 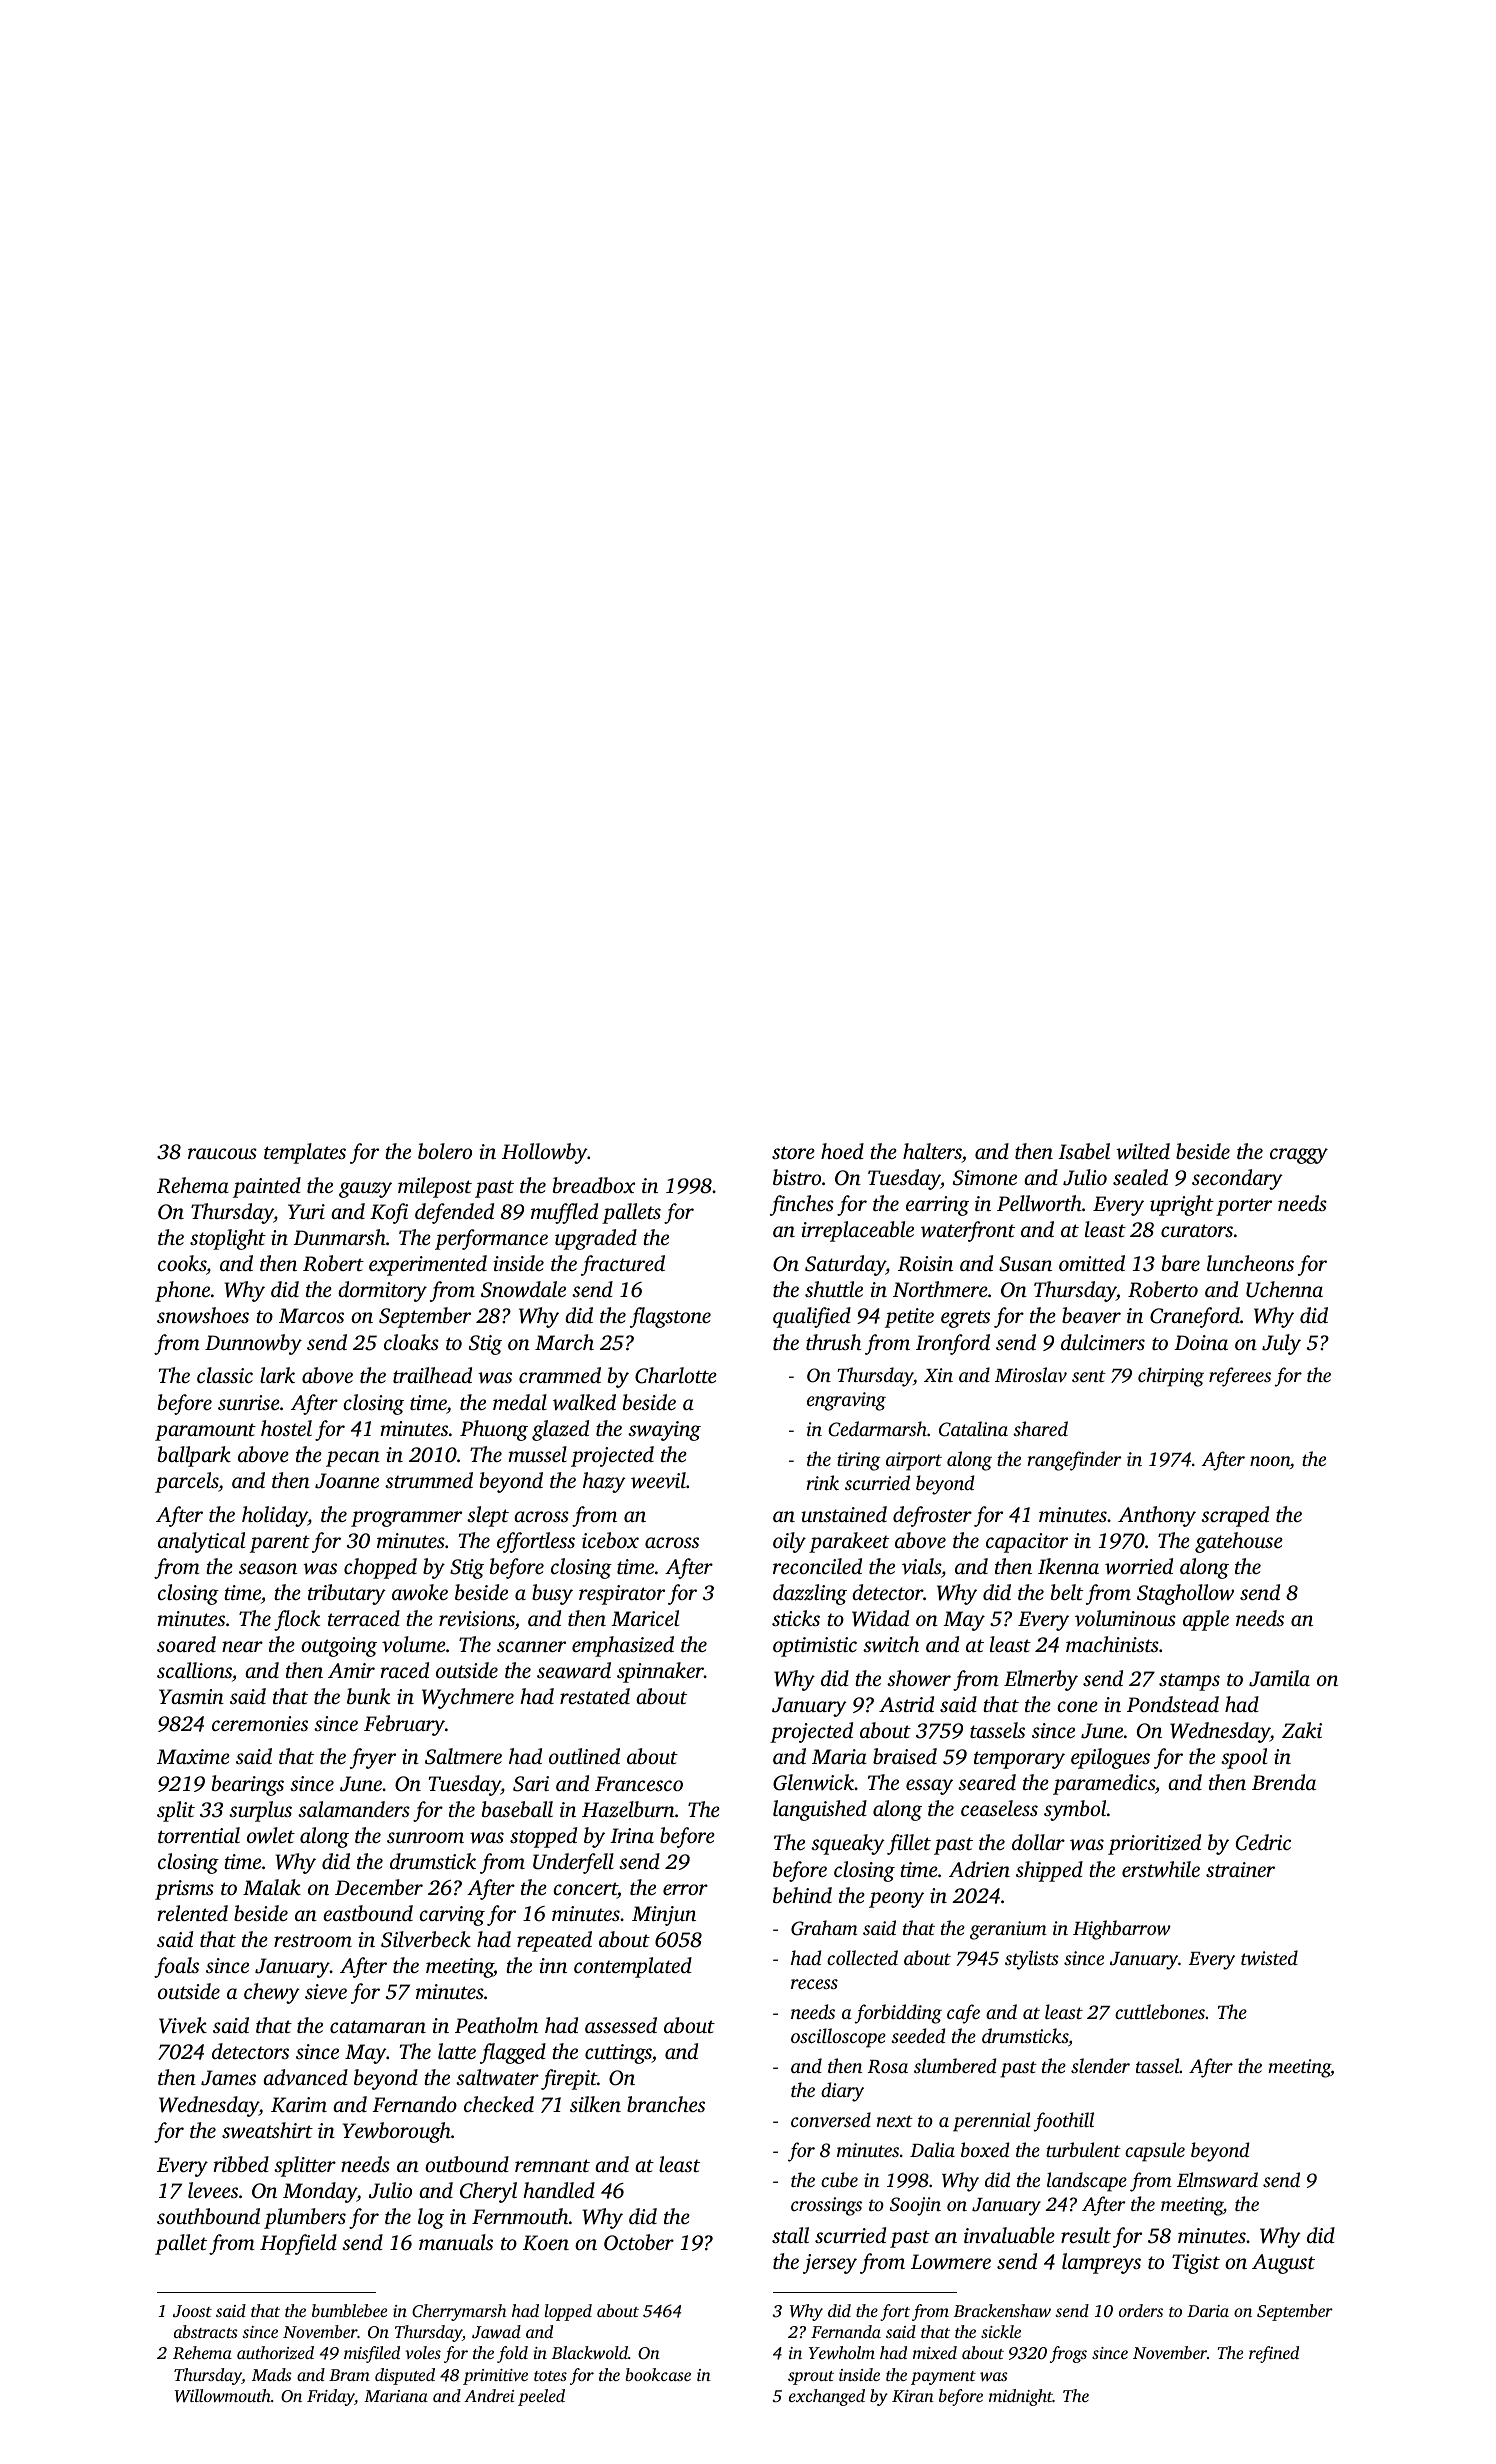 What do you see at coordinates (468, 1698) in the screenshot?
I see `Wychmere` at bounding box center [468, 1698].
